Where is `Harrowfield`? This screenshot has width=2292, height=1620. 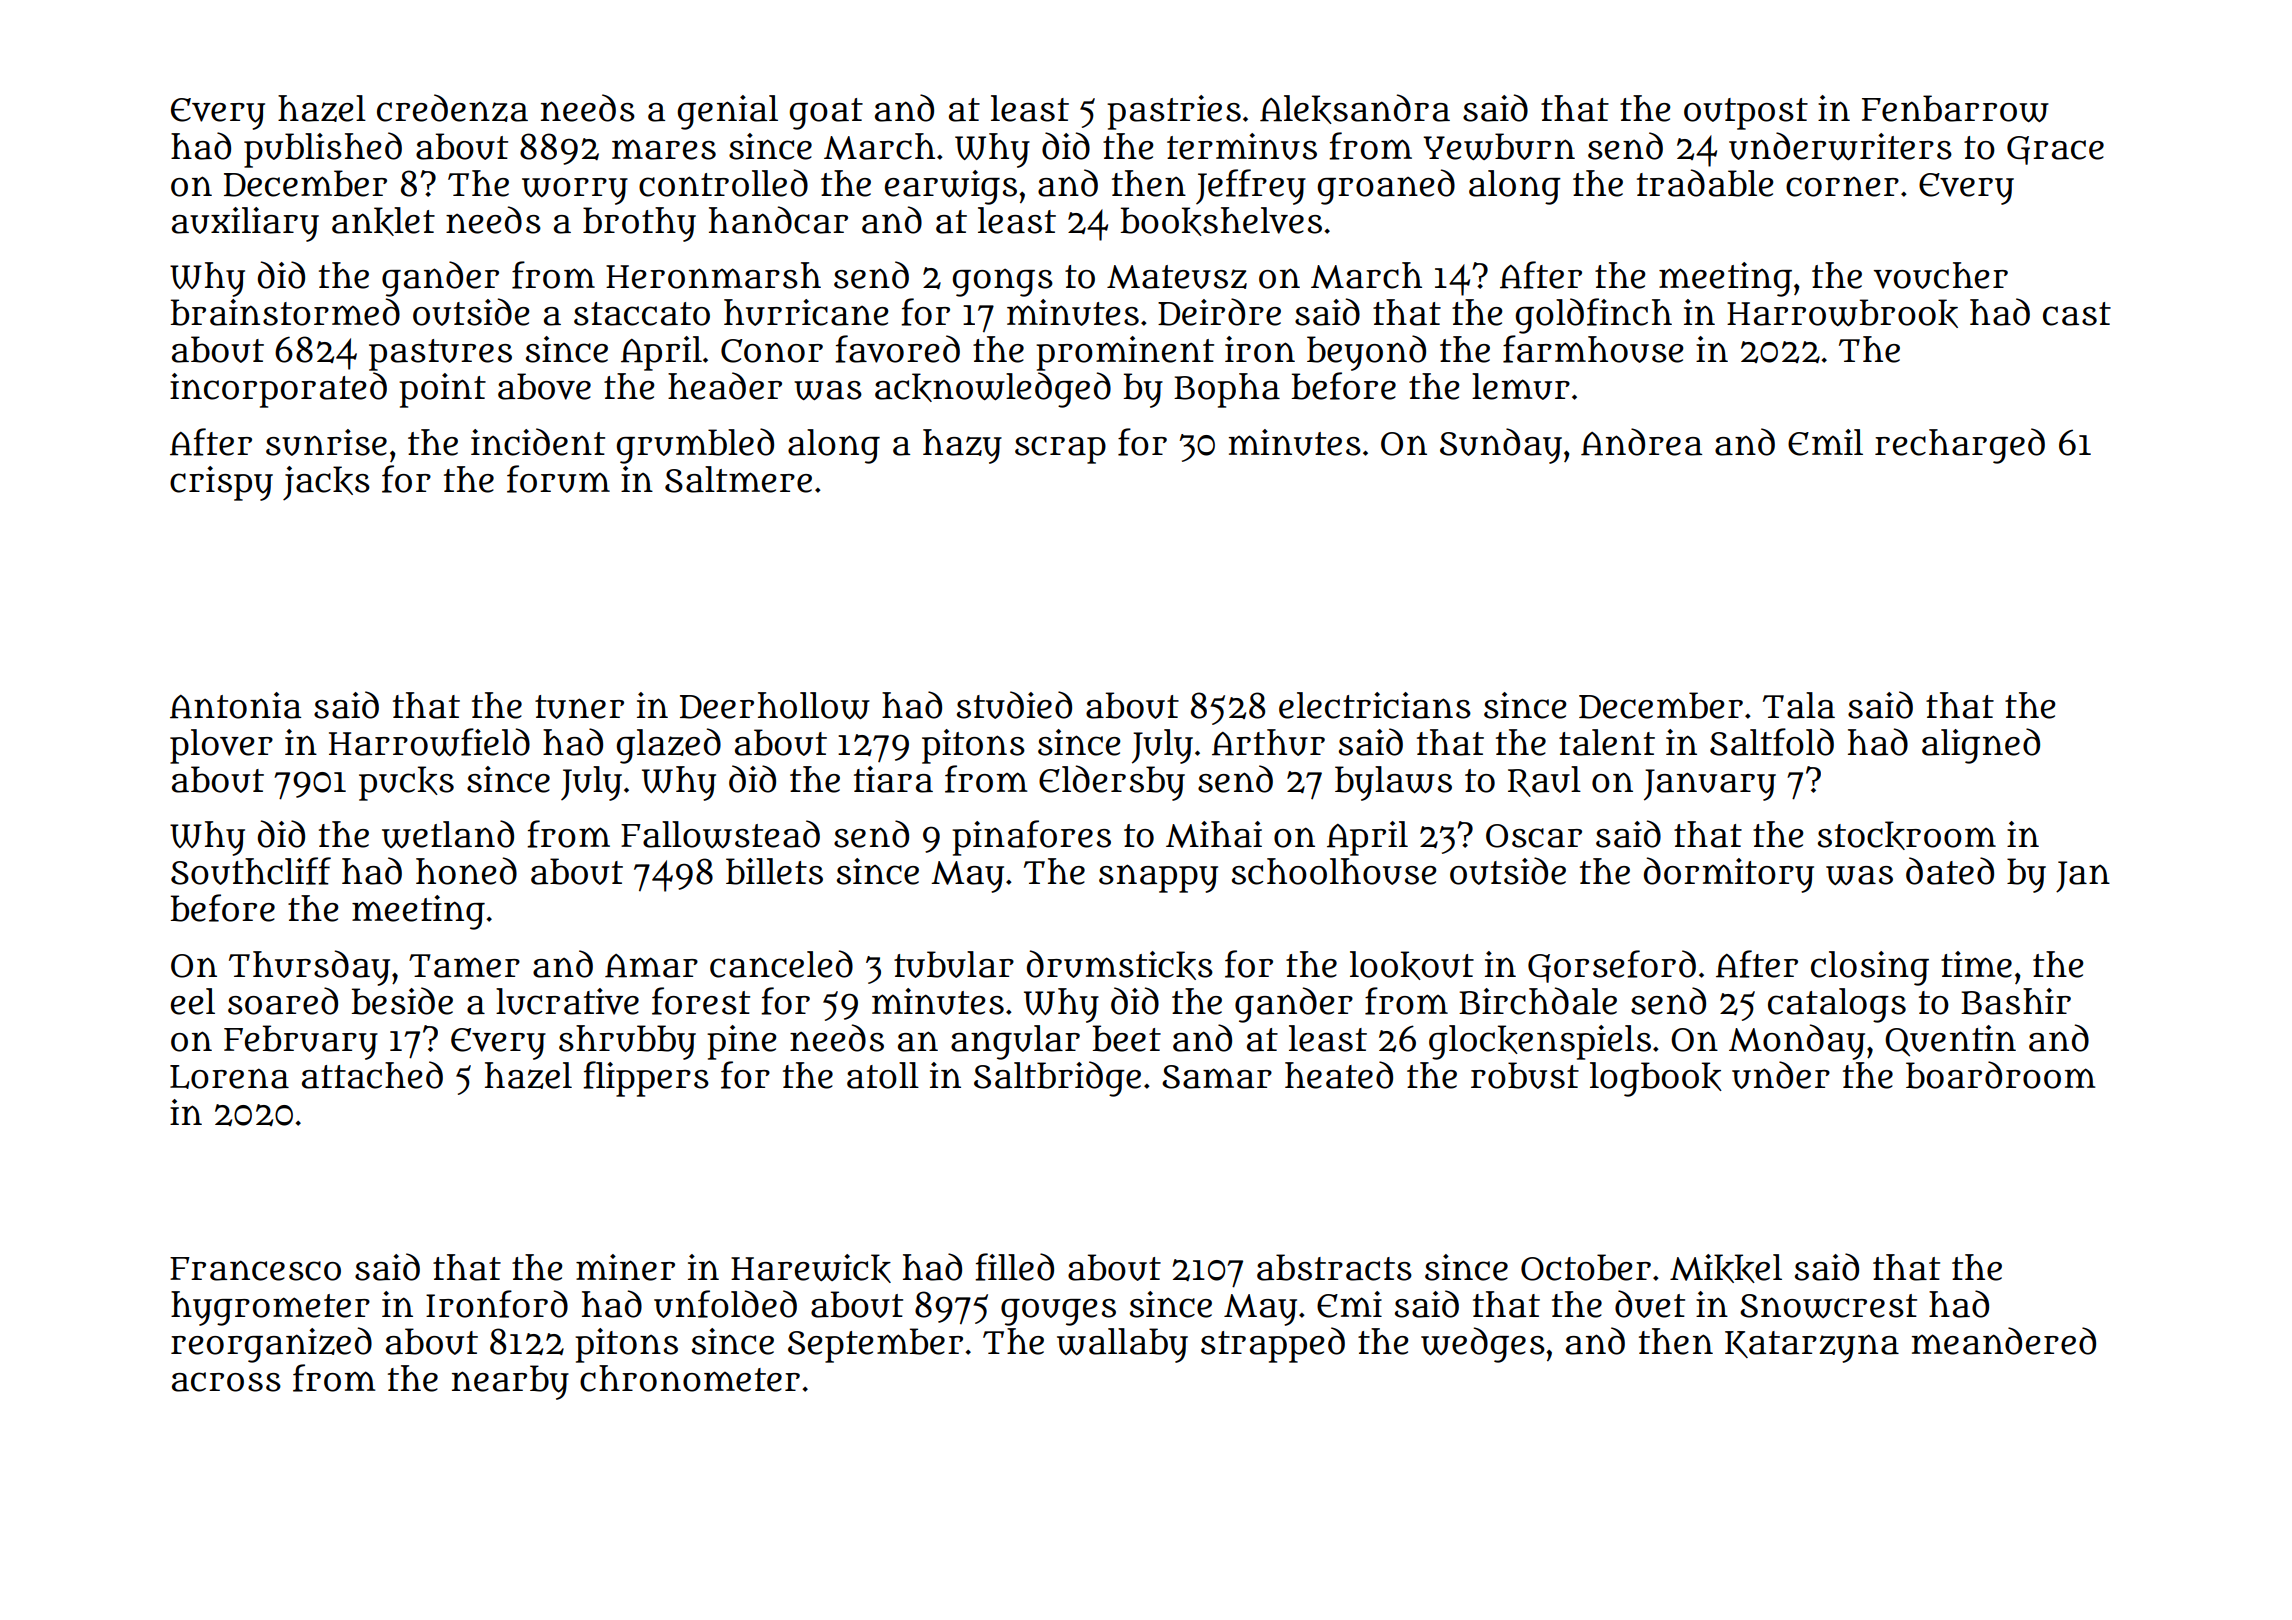 Harrowfield is located at coordinates (429, 742).
